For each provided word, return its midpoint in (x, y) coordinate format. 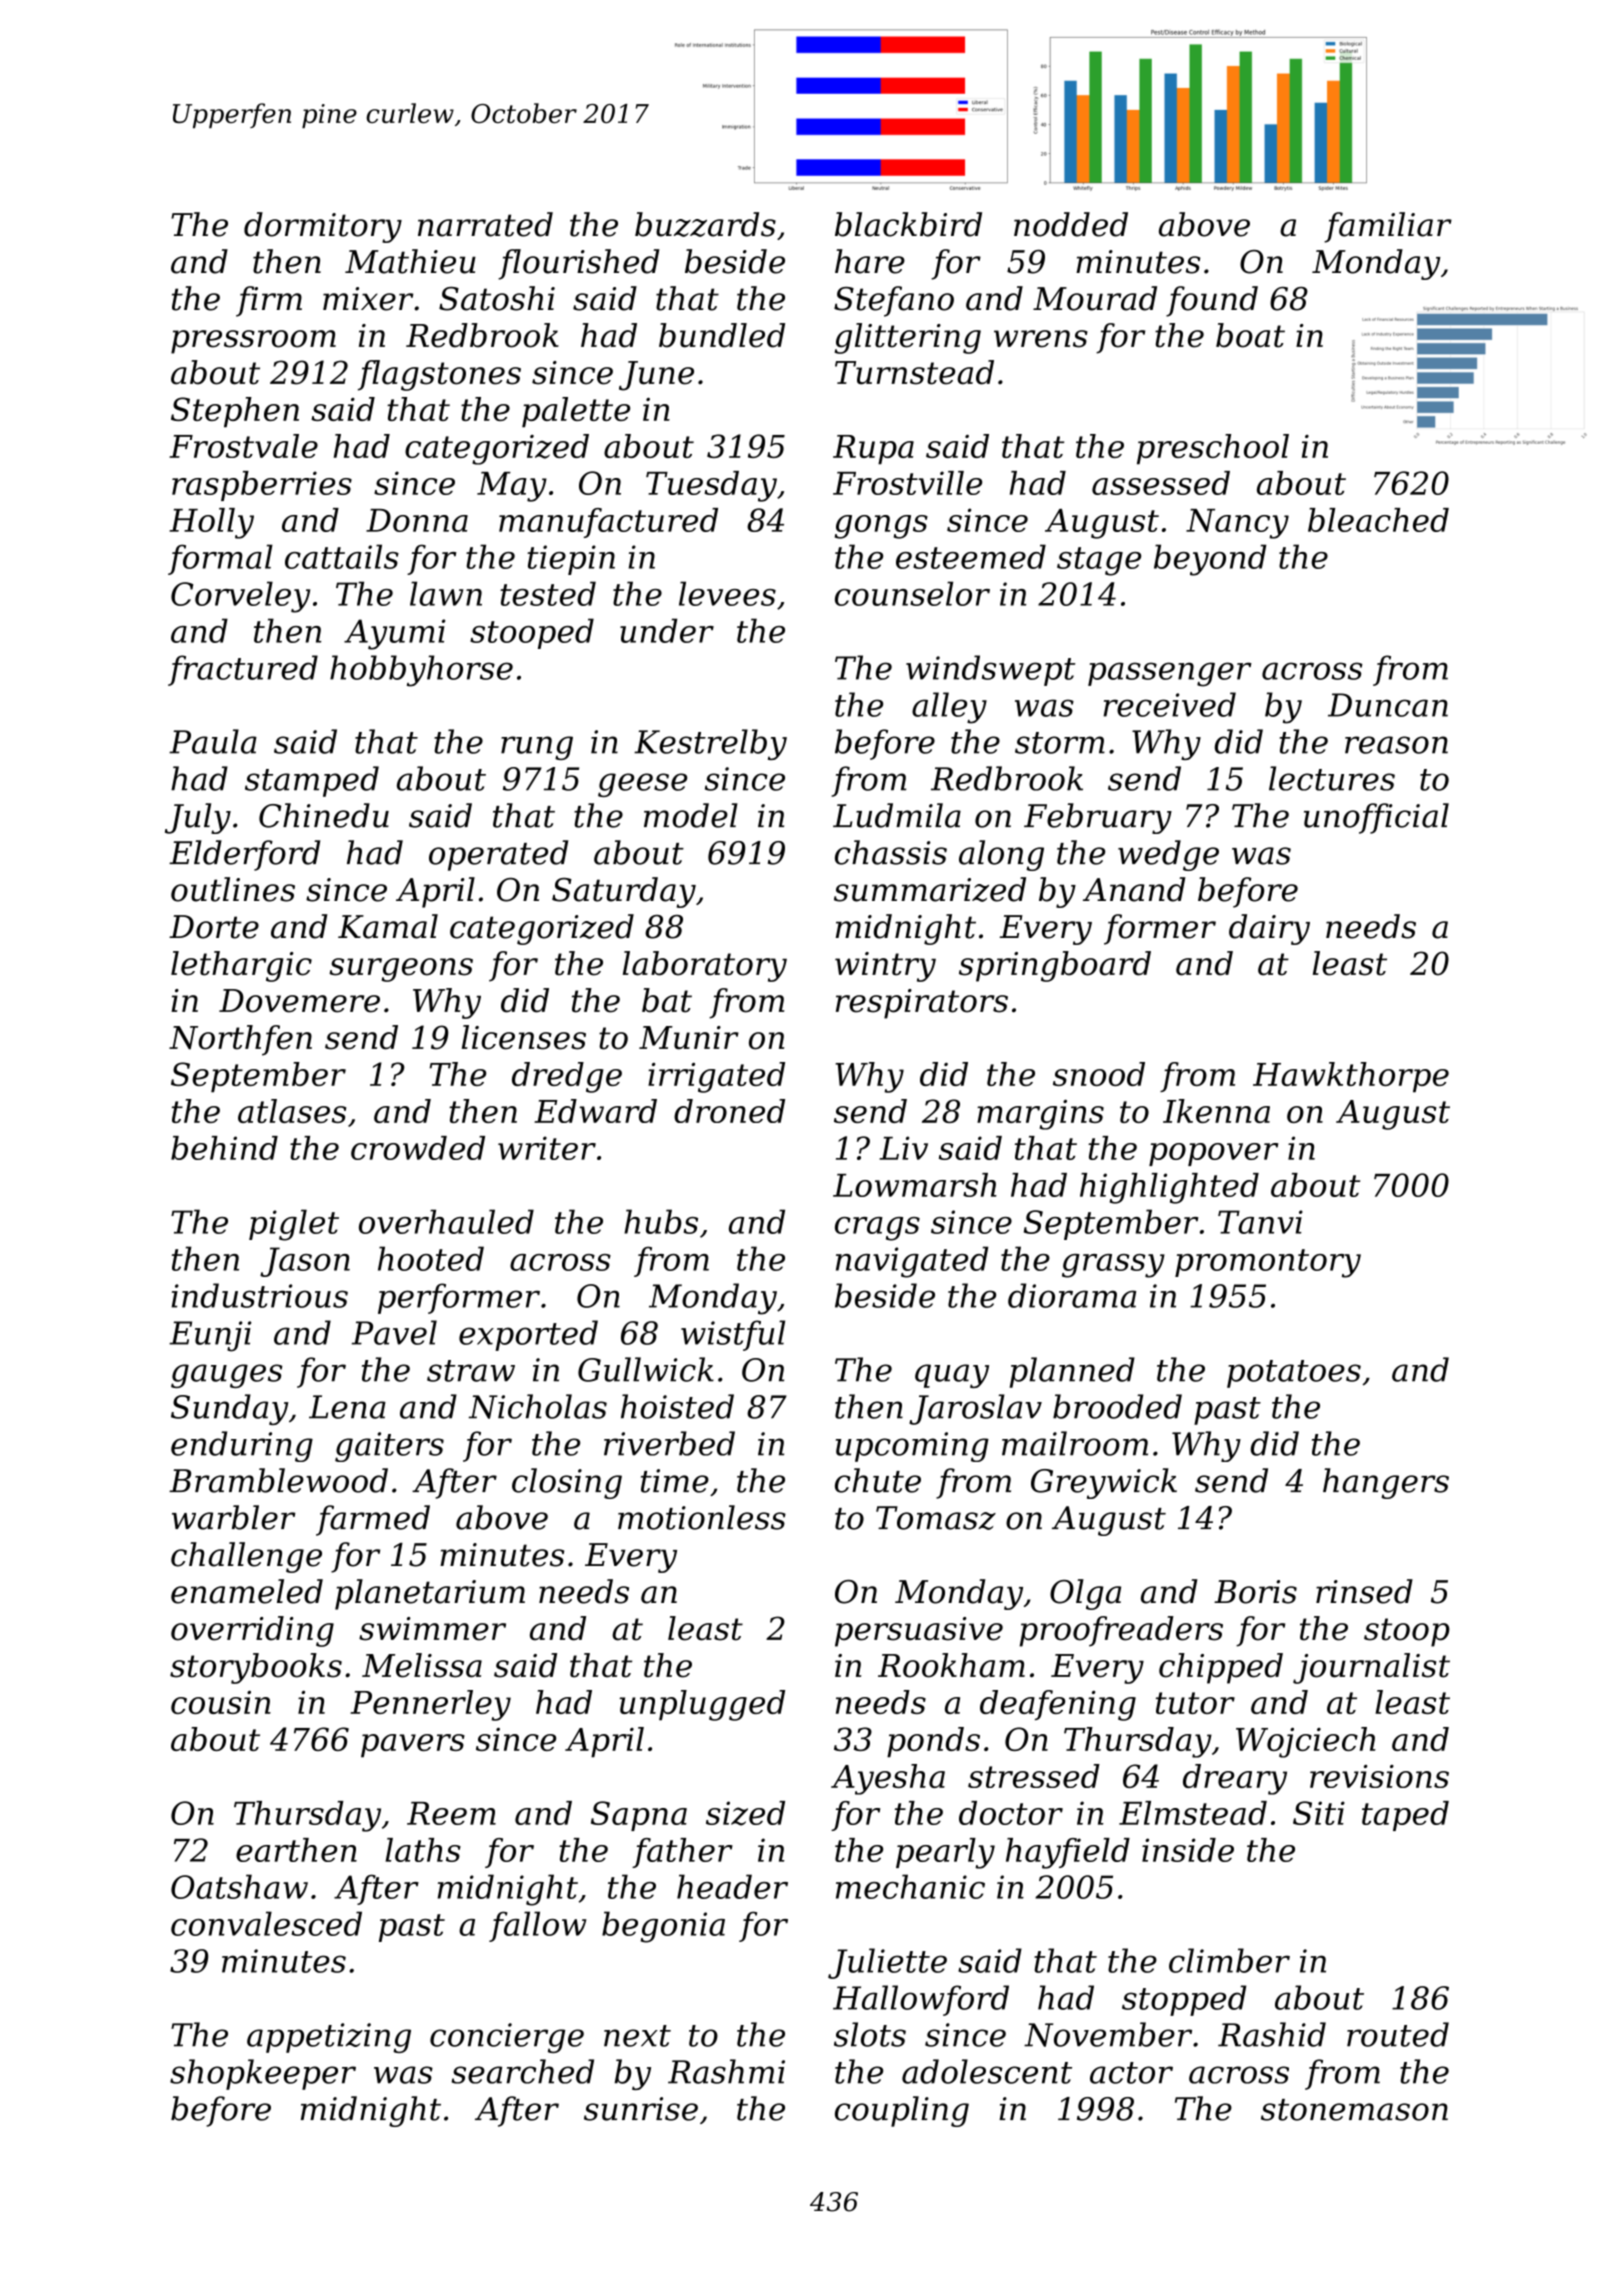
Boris (1255, 1592)
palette (576, 412)
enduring (242, 1446)
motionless (702, 1517)
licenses (524, 1037)
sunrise (641, 2109)
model (691, 815)
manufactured (608, 523)
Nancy (1237, 524)
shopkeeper (263, 2074)
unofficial (1376, 818)
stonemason (1354, 2110)
